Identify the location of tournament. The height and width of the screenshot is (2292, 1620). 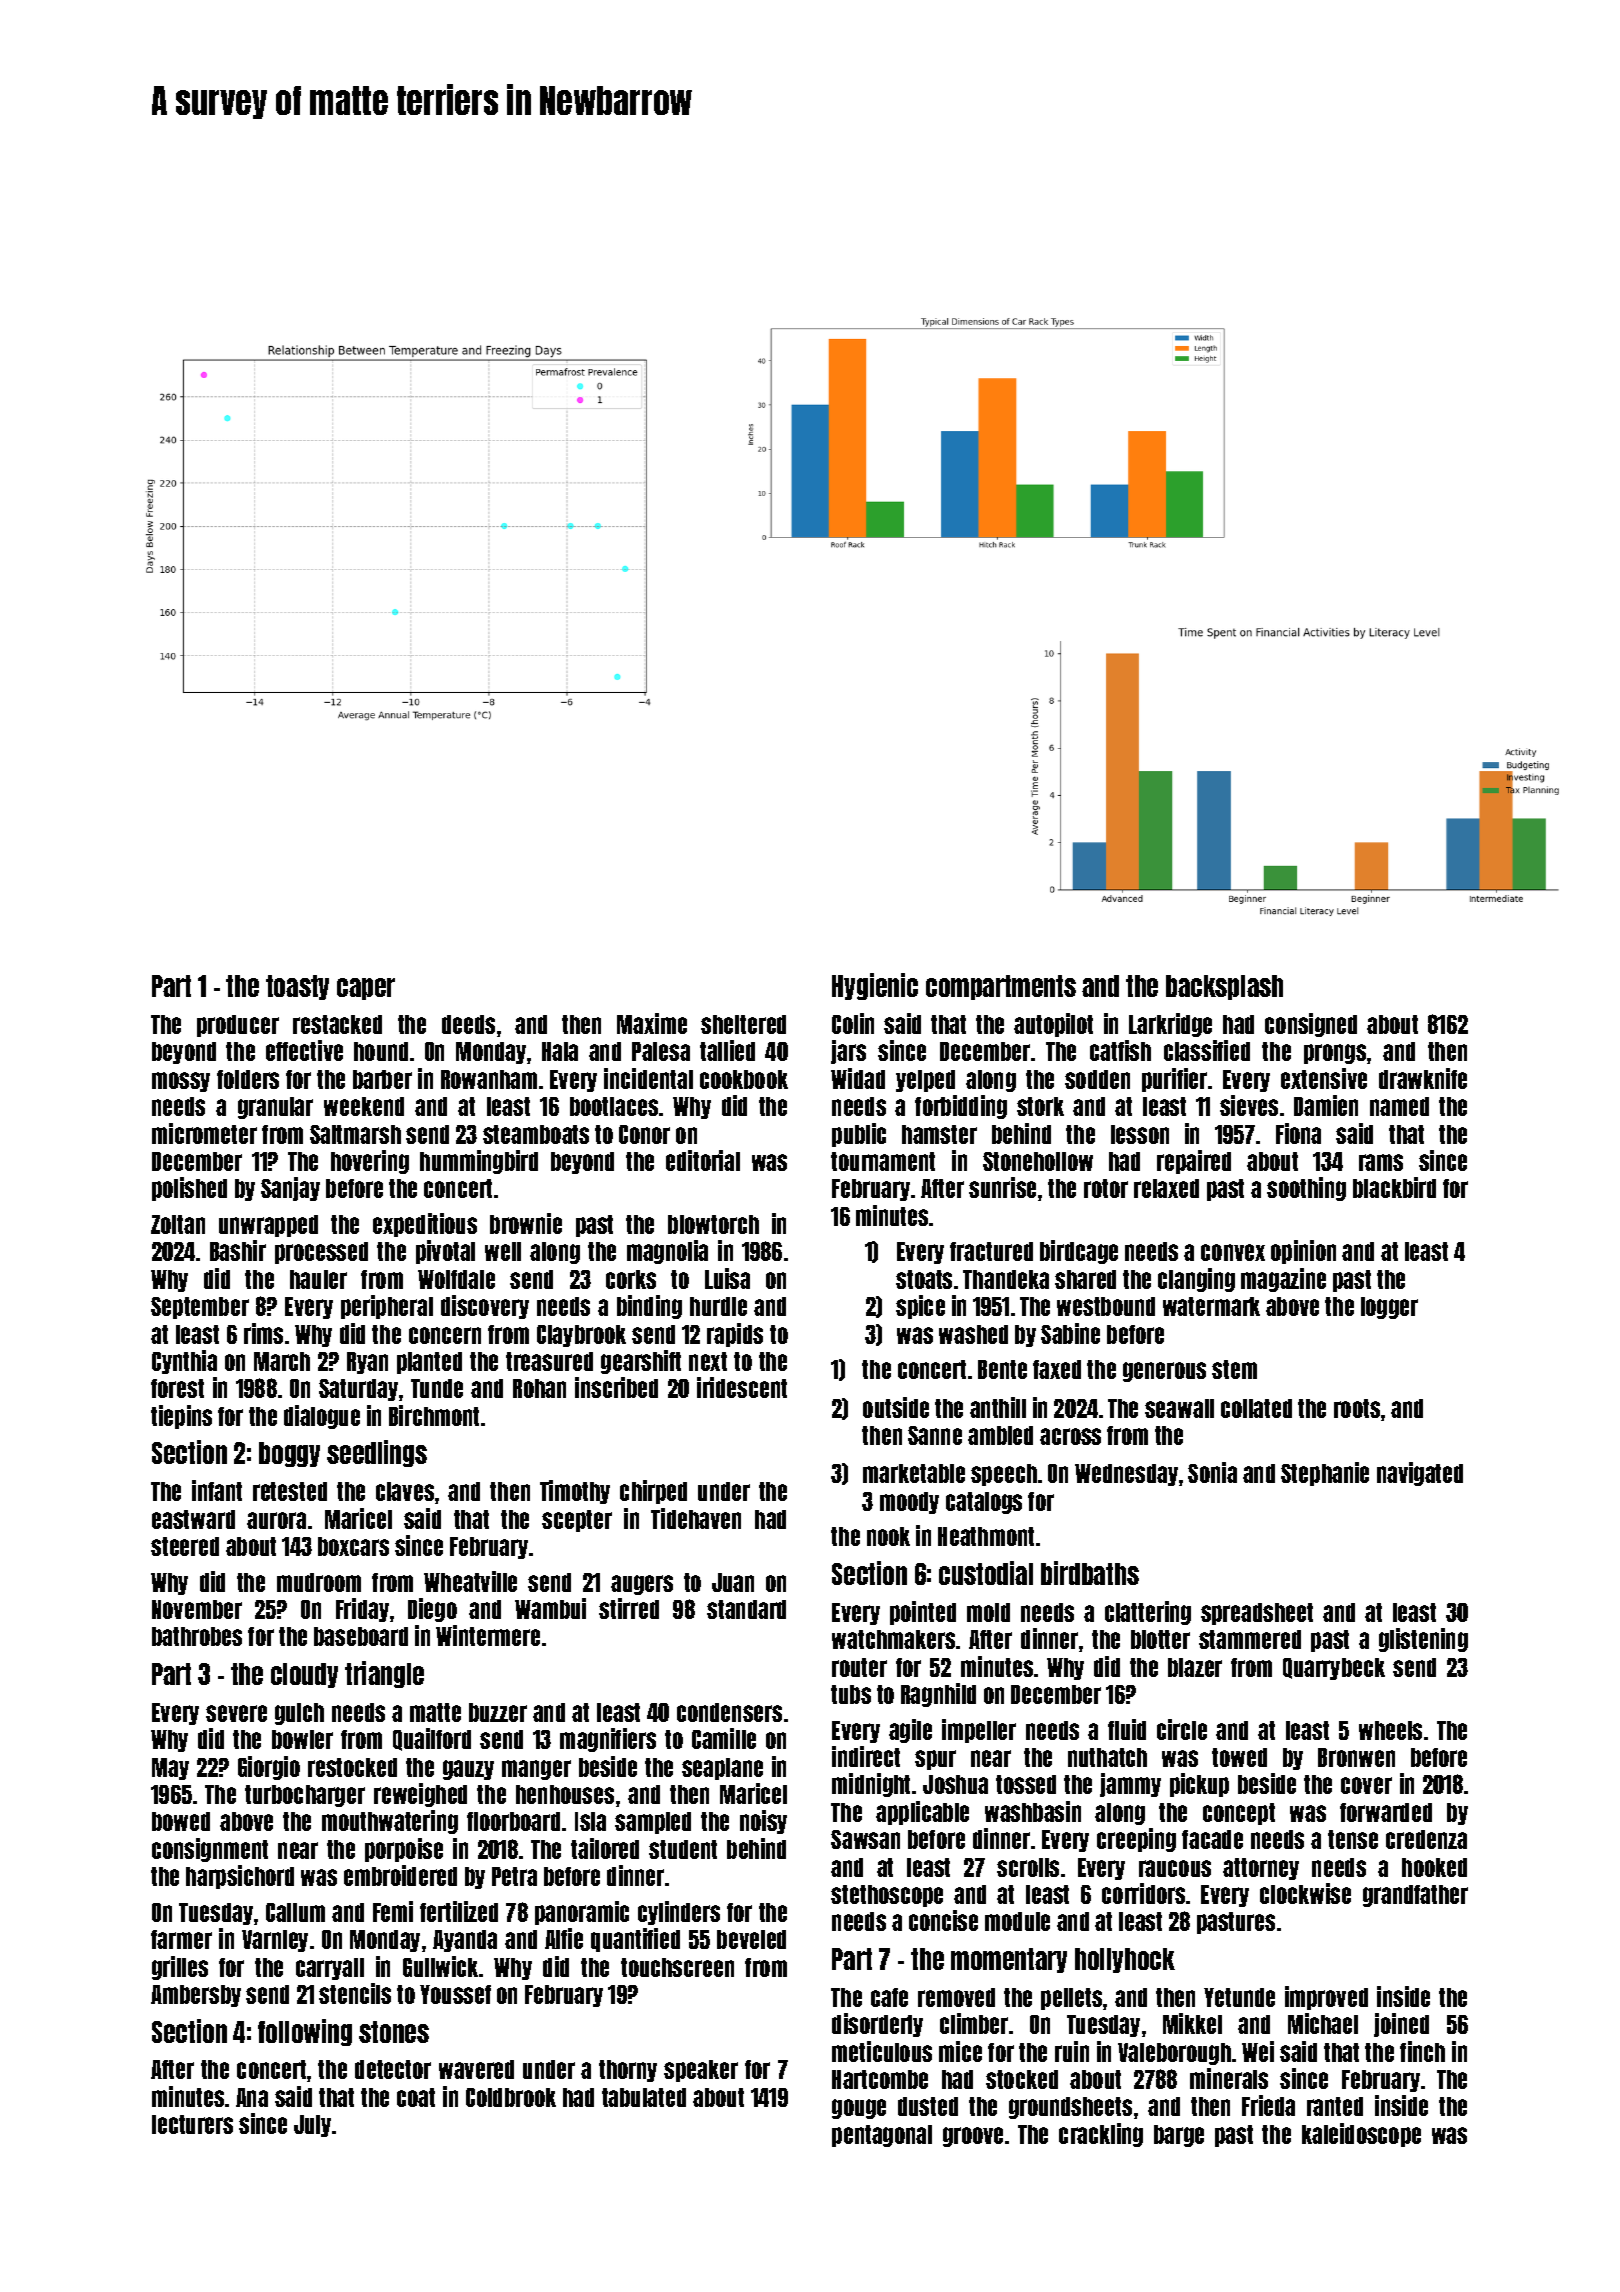
(883, 1161).
